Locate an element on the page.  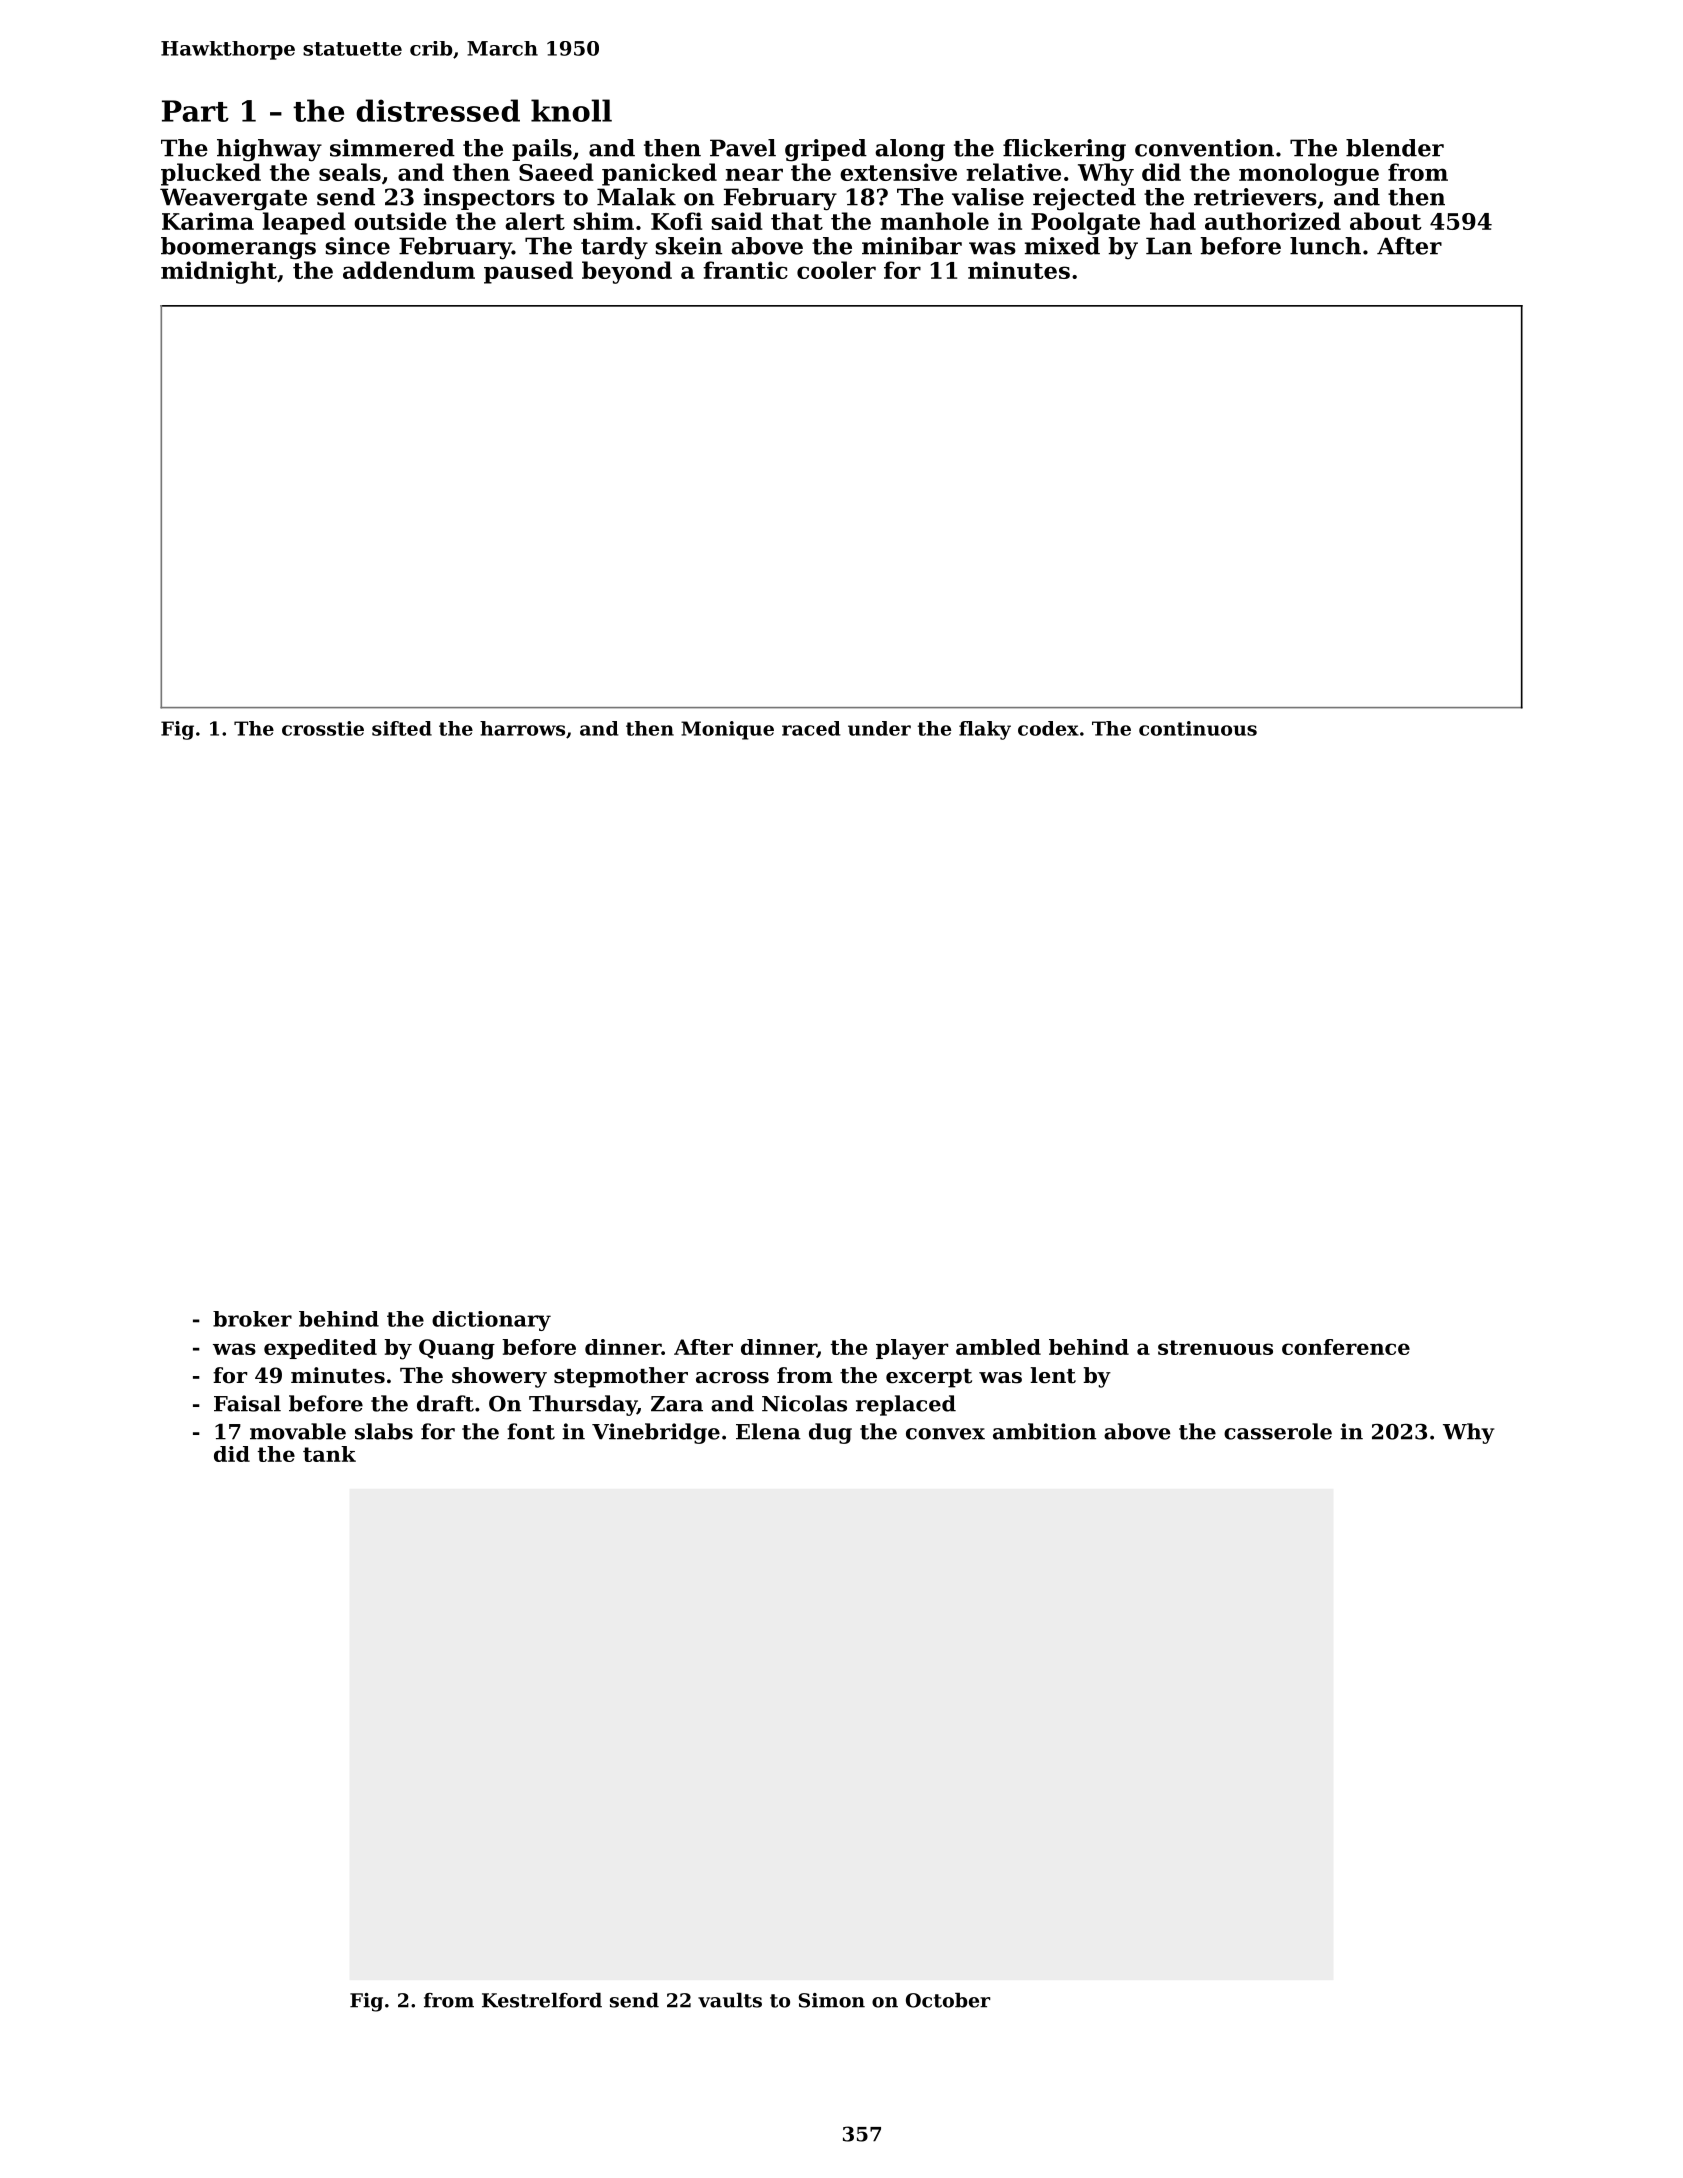
mixed is located at coordinates (1062, 246).
